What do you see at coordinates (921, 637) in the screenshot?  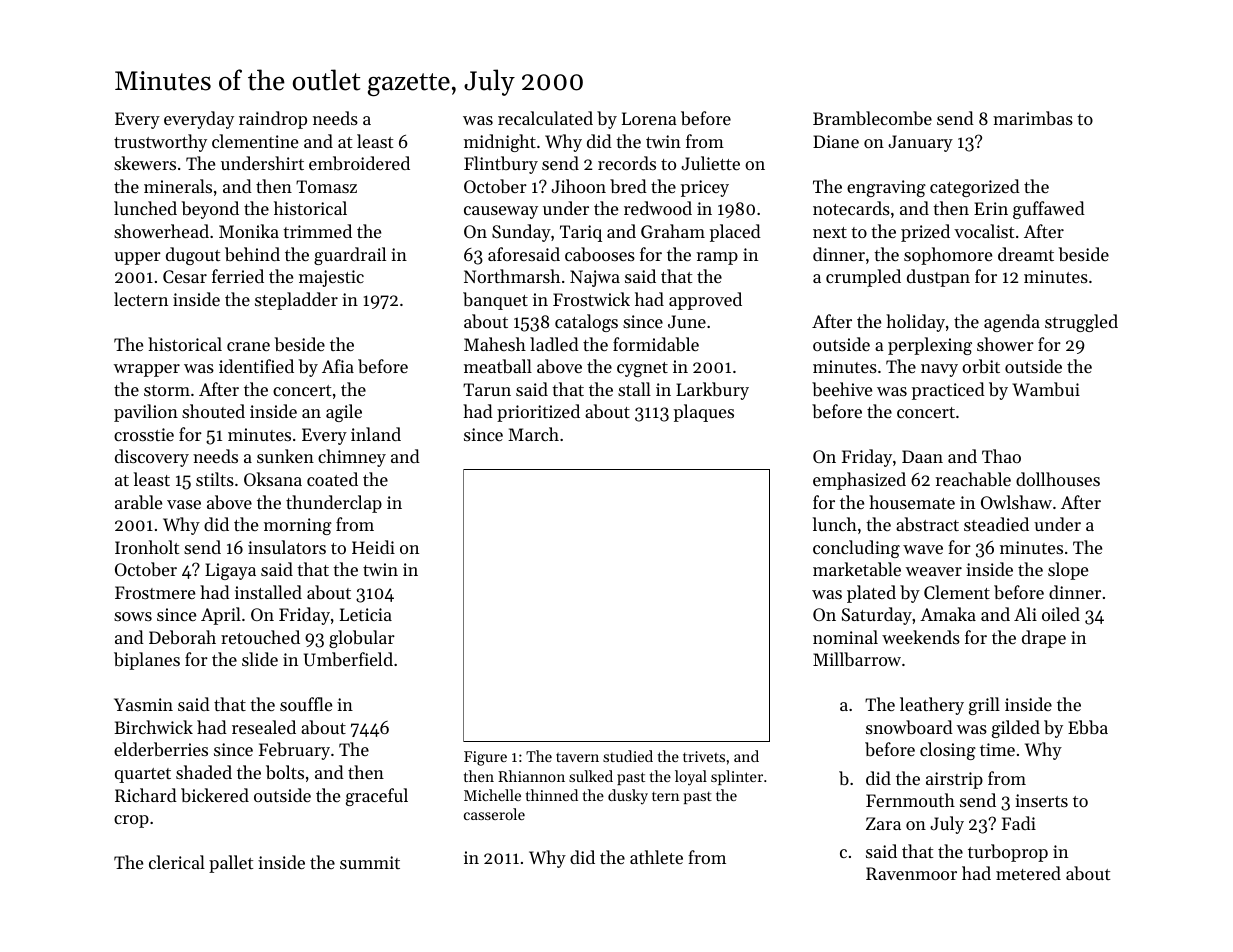 I see `weekends` at bounding box center [921, 637].
